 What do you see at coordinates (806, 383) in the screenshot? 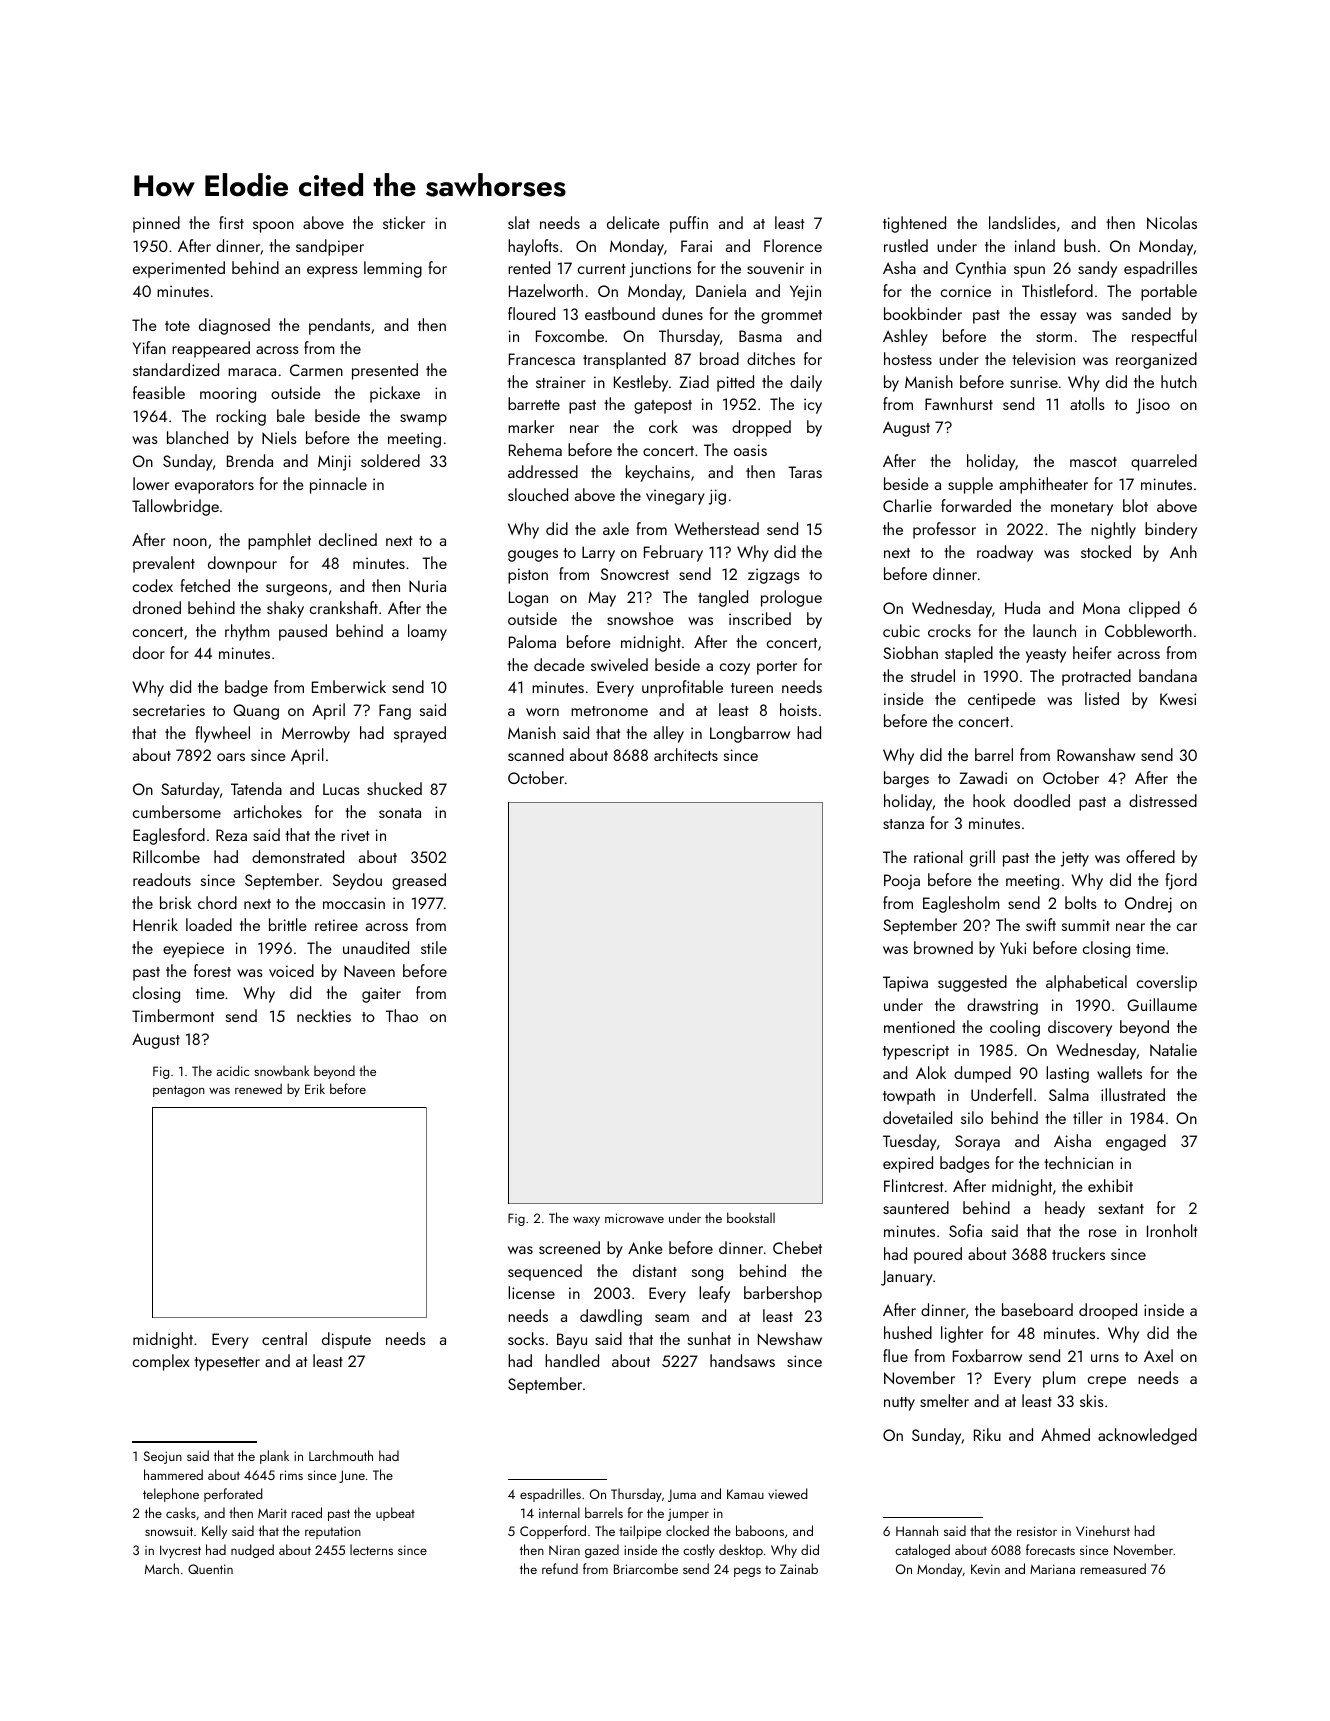
I see `daily` at bounding box center [806, 383].
